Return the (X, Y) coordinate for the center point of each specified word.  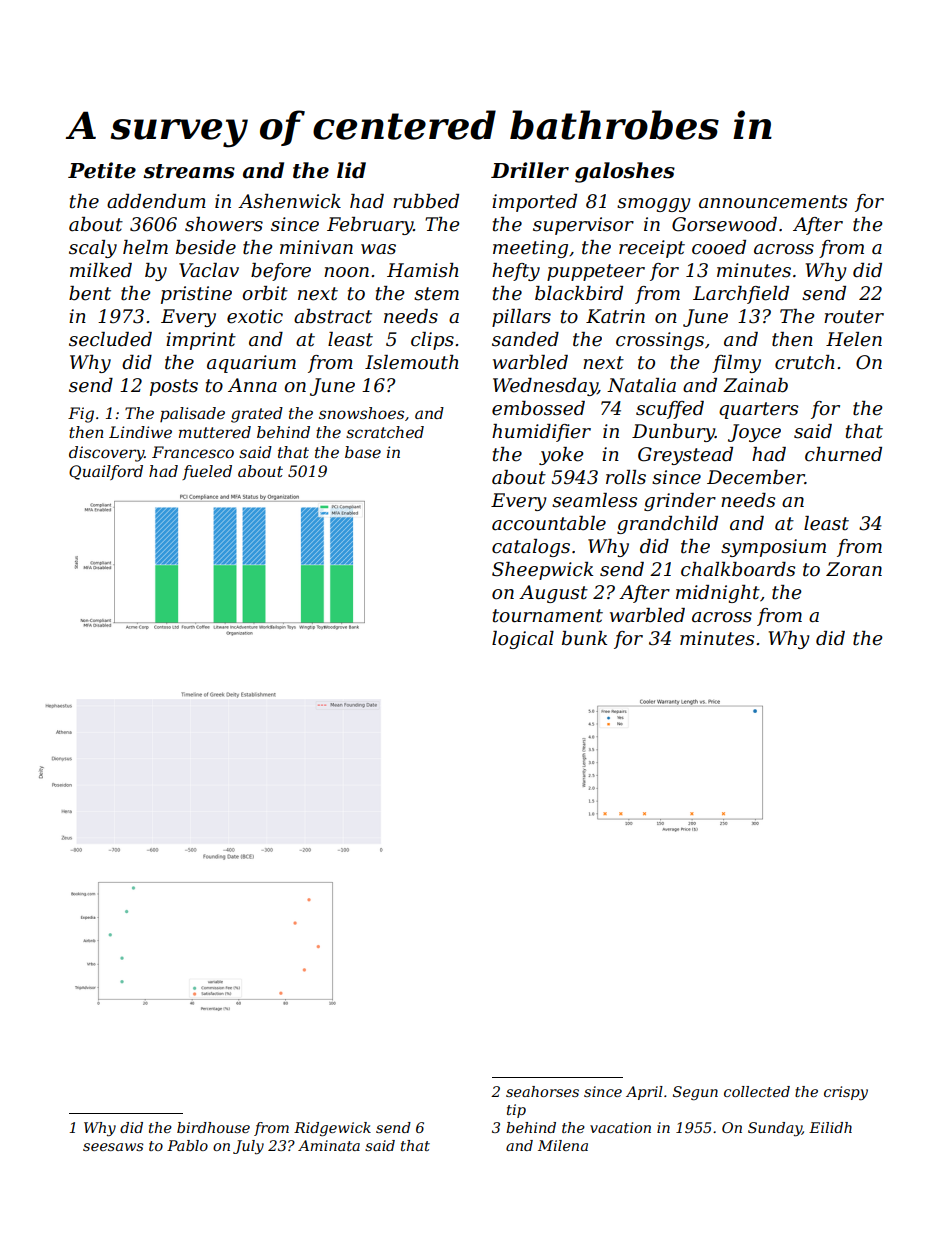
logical (523, 640)
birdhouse (213, 1127)
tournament (548, 616)
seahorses (542, 1091)
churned (843, 454)
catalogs (531, 548)
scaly (93, 249)
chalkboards (738, 569)
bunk (584, 638)
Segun (695, 1093)
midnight (718, 594)
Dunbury (673, 433)
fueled (207, 472)
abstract (333, 316)
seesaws (113, 1147)
